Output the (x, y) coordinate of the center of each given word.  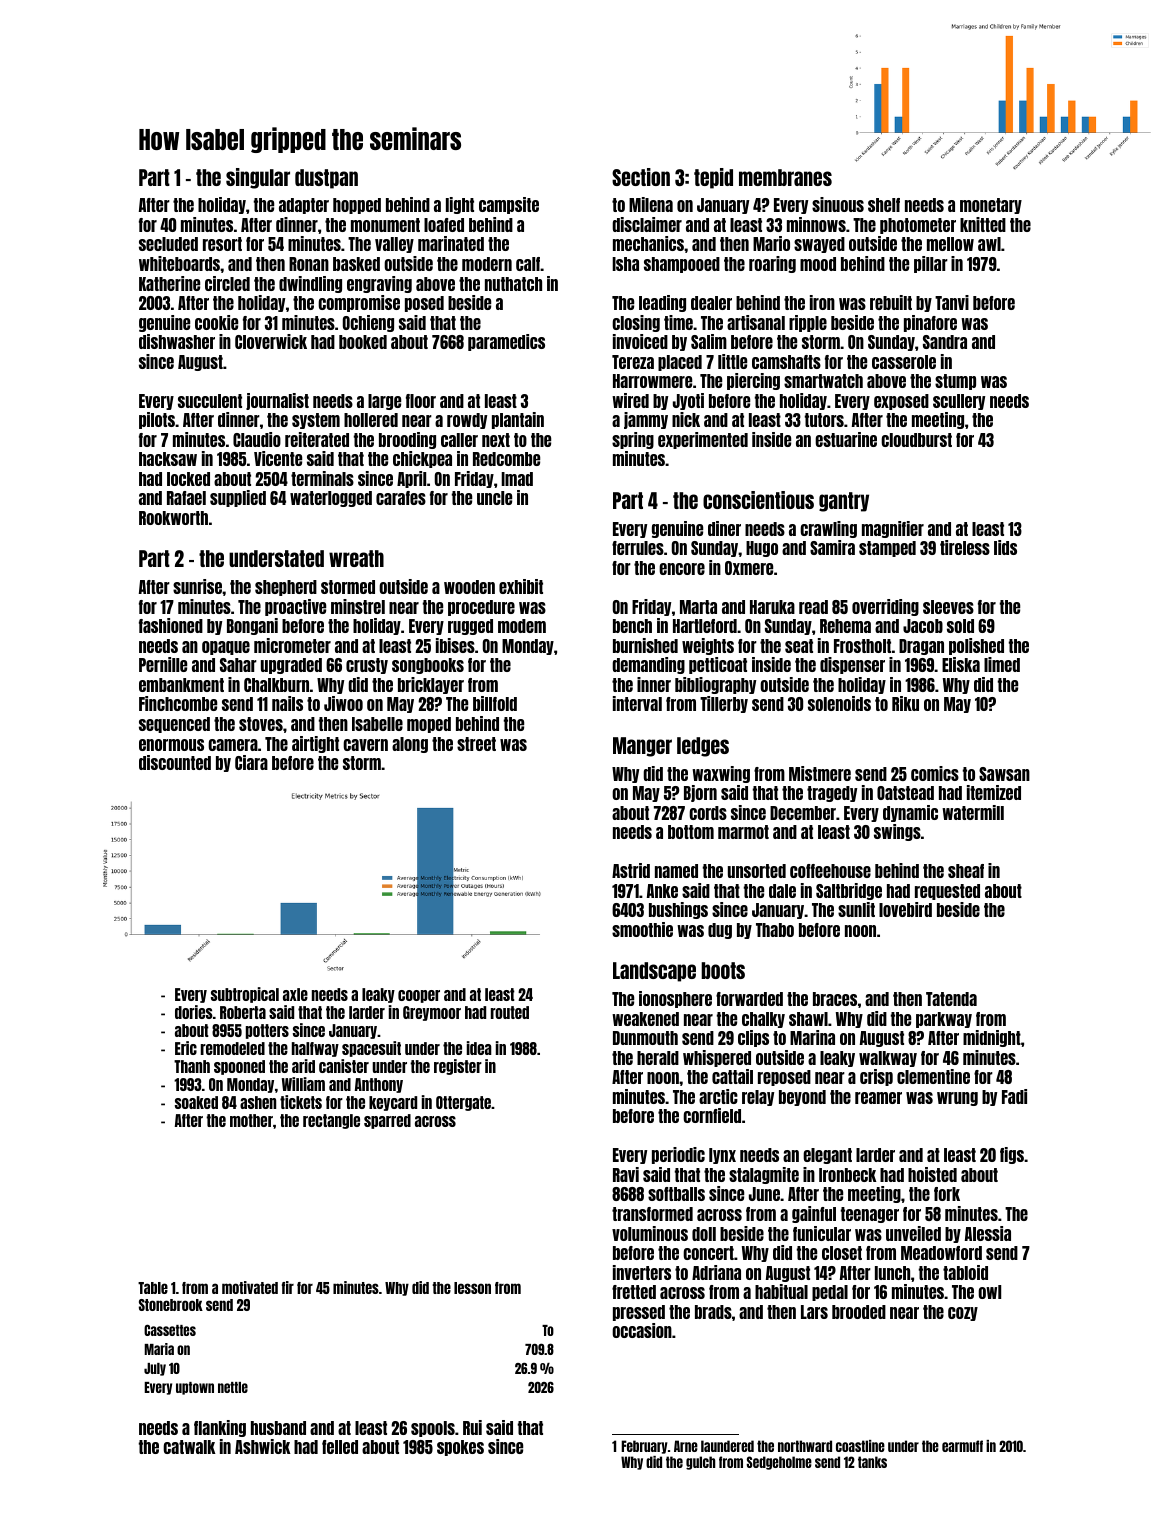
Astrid (631, 870)
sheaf (966, 871)
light (460, 205)
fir (288, 1287)
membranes (785, 177)
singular (258, 178)
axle (295, 994)
